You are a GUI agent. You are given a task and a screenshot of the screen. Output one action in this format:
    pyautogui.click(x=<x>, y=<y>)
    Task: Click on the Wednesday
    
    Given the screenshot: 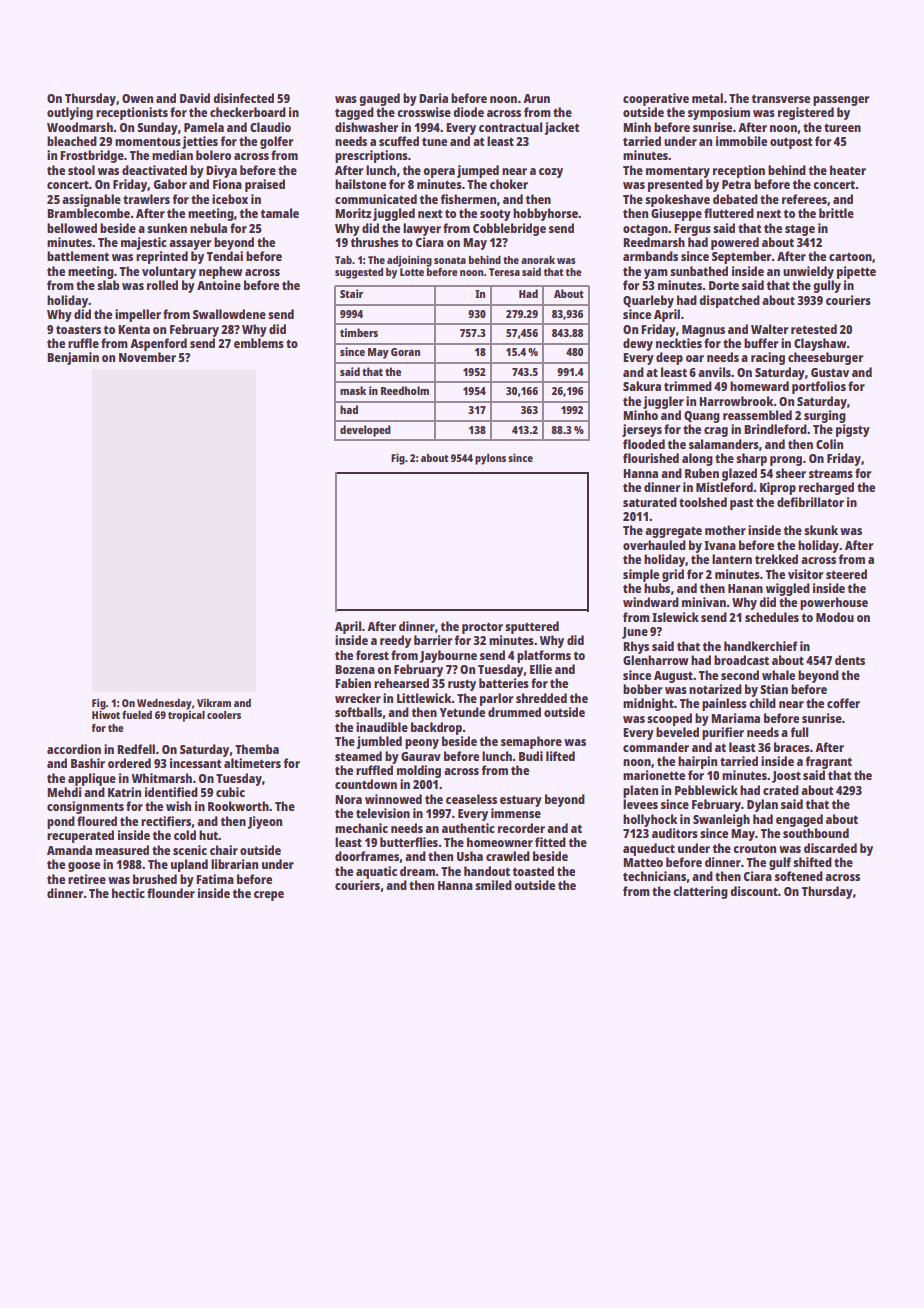 What is the action you would take?
    pyautogui.click(x=164, y=704)
